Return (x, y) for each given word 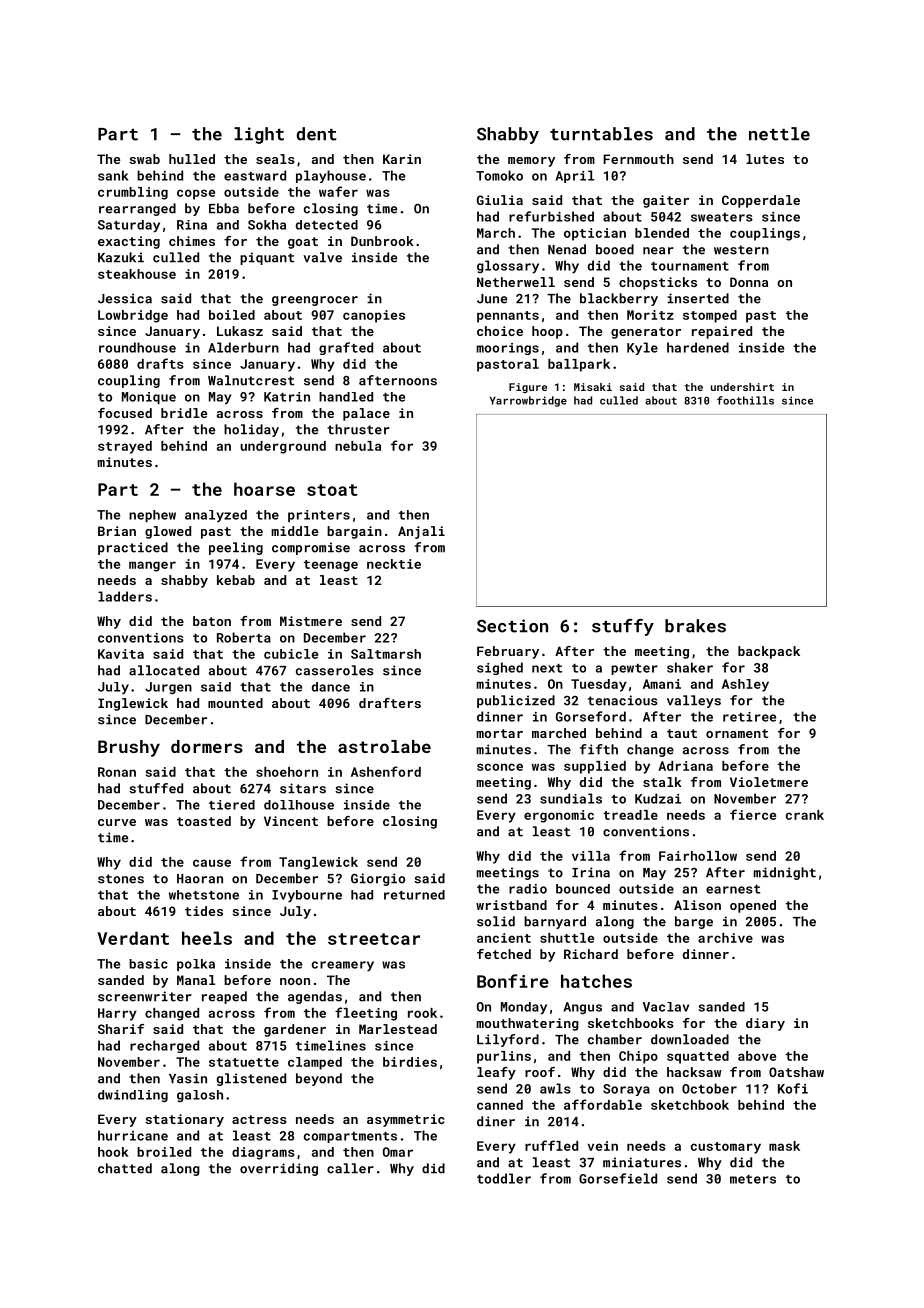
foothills (745, 400)
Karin (402, 159)
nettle (779, 134)
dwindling (133, 1096)
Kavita (121, 654)
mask (784, 1146)
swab (144, 159)
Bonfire (513, 981)
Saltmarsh (386, 654)
